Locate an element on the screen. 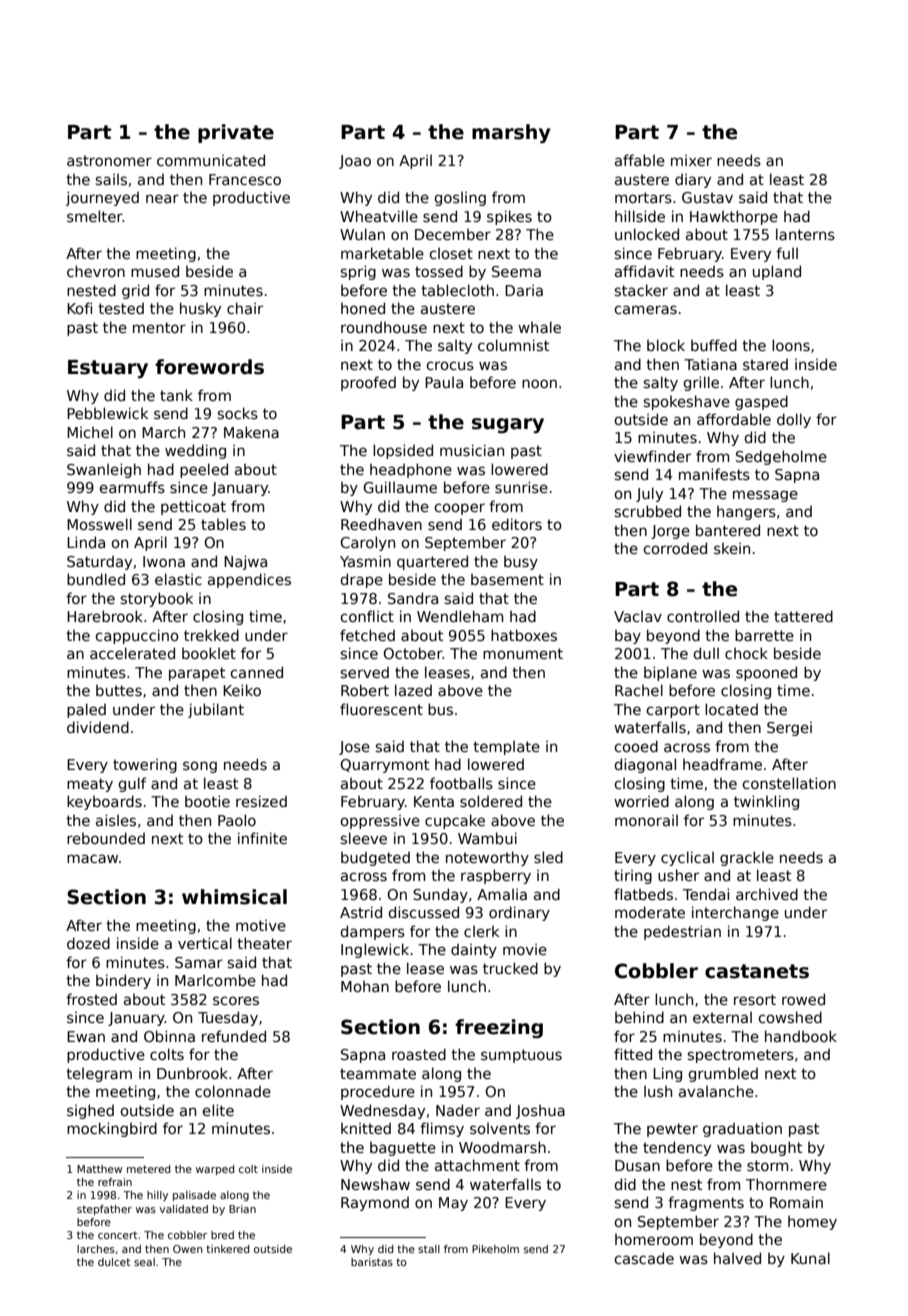  Makena is located at coordinates (251, 432).
